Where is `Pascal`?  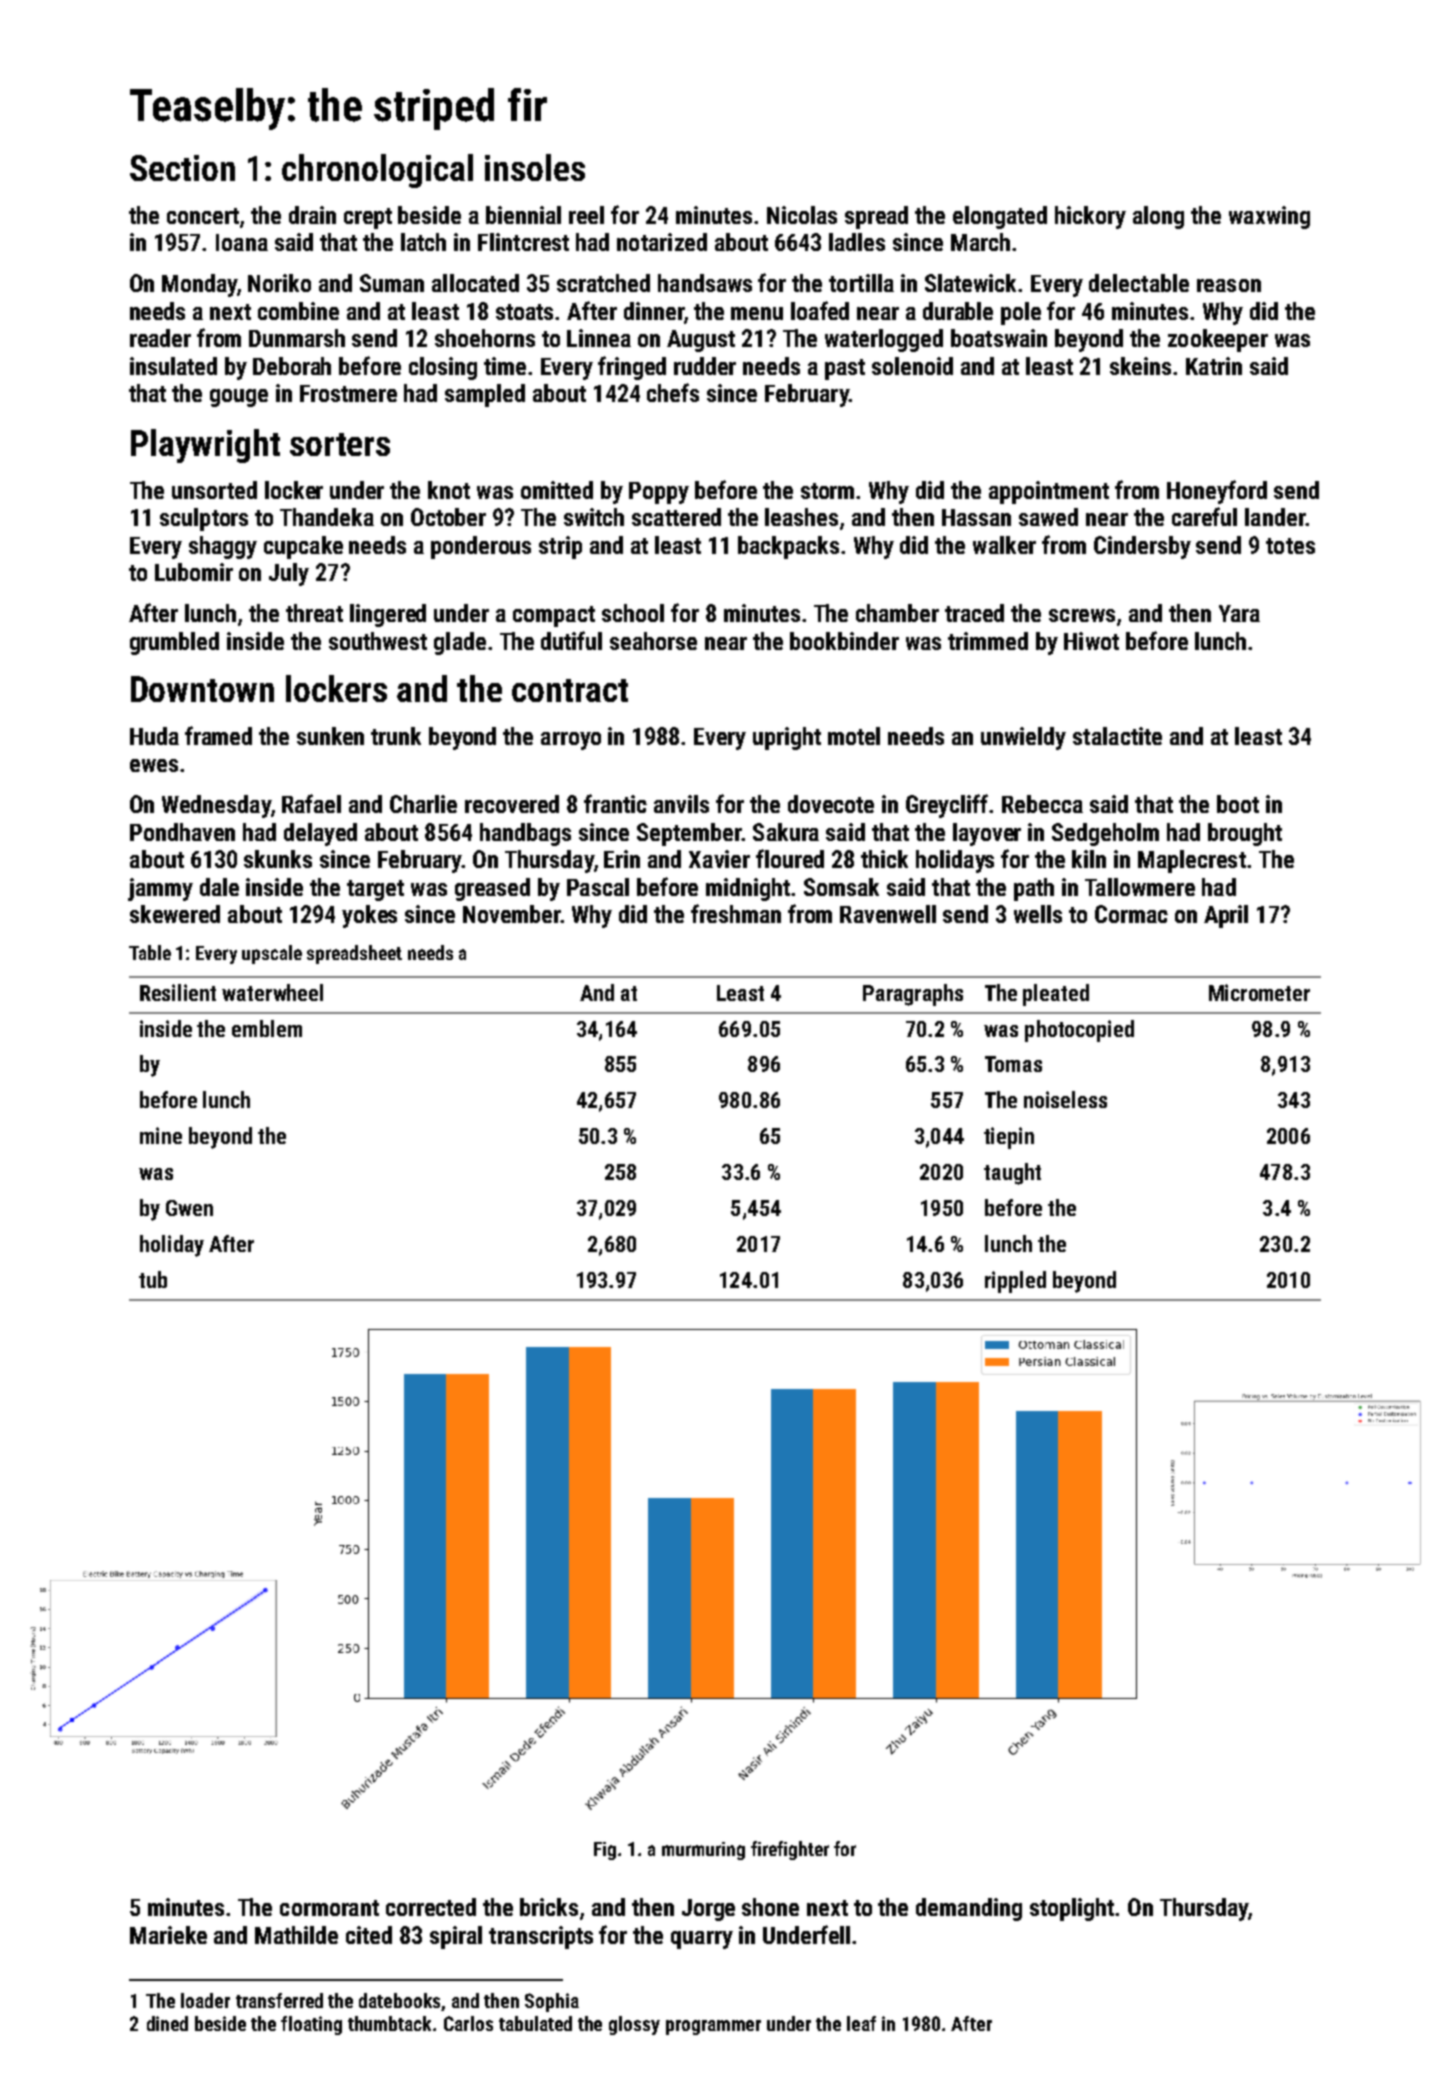 Pascal is located at coordinates (598, 887).
